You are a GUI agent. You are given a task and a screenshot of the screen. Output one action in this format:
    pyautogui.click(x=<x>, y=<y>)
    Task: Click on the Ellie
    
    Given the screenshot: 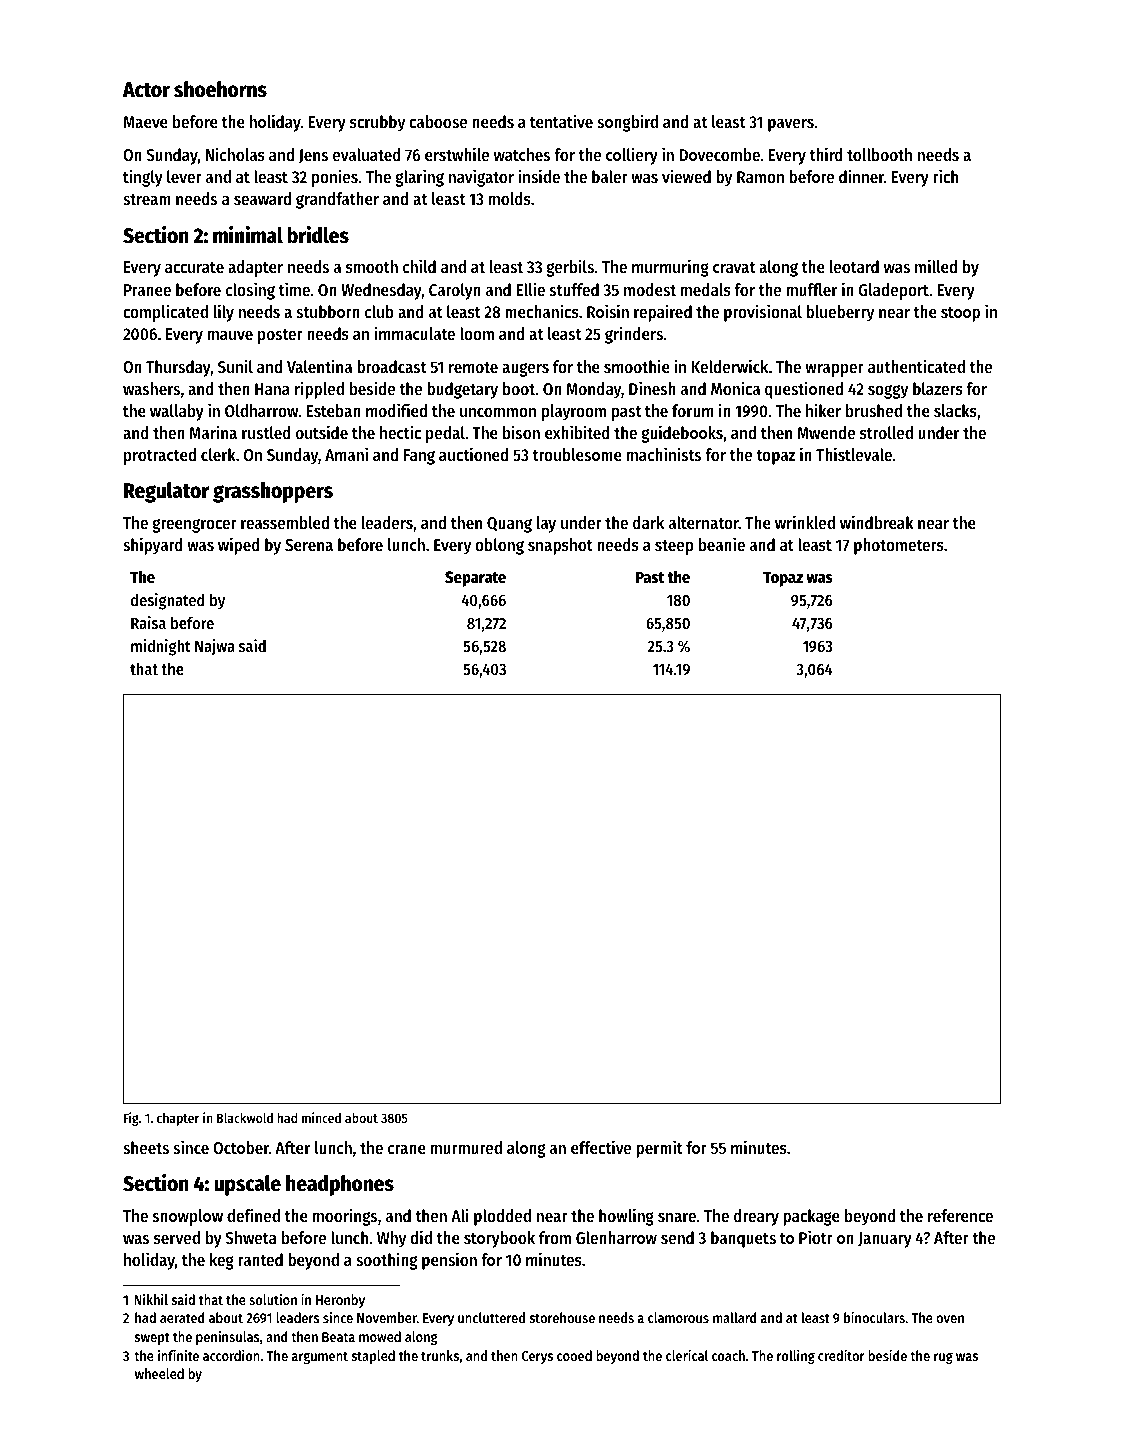 What is the action you would take?
    pyautogui.click(x=530, y=289)
